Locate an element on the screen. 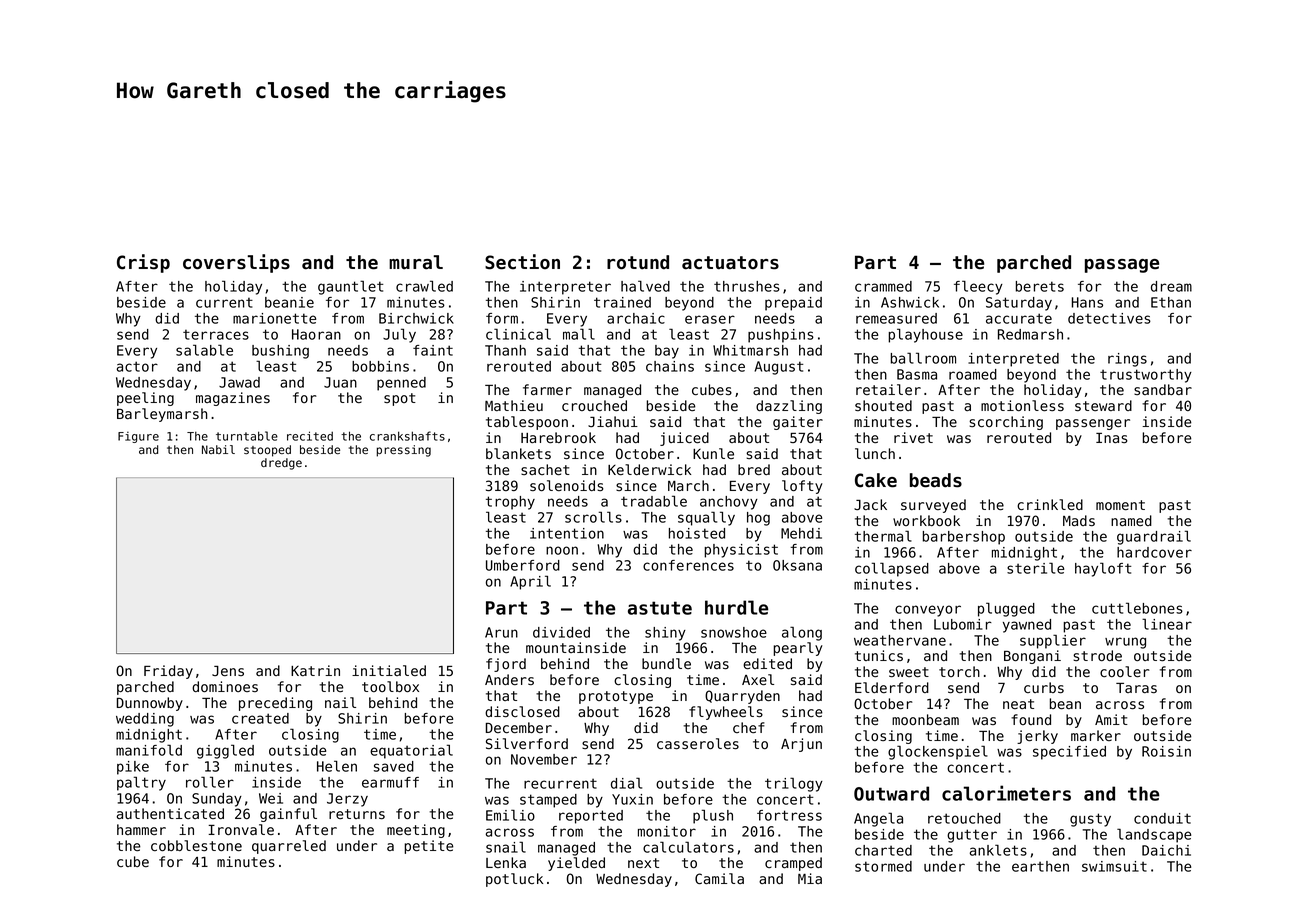 The image size is (1308, 924). Ironvale is located at coordinates (241, 829).
